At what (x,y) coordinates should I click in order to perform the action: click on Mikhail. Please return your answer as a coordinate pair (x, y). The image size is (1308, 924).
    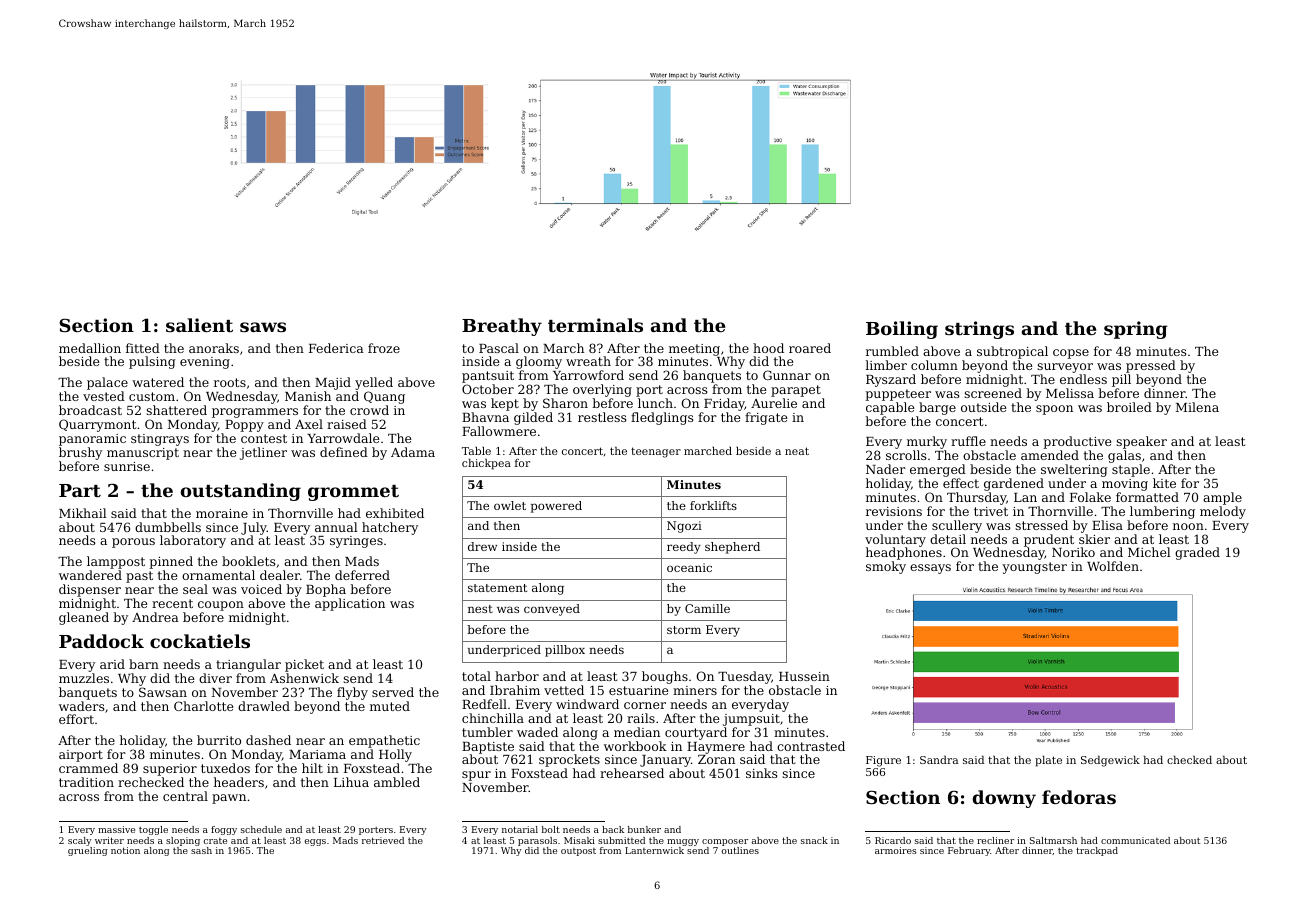
    Looking at the image, I should click on (83, 513).
